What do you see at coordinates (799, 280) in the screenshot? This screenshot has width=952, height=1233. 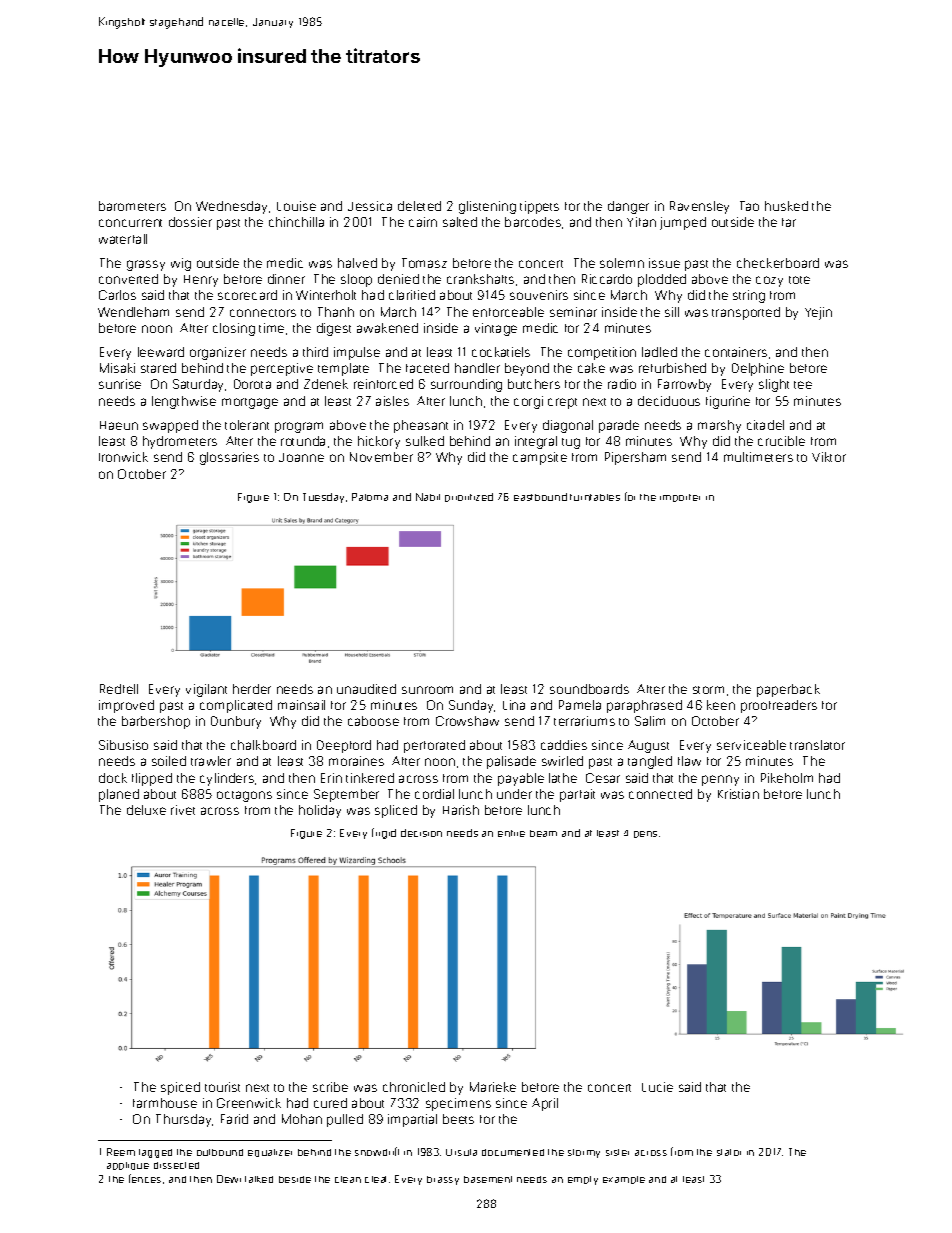 I see `tote` at bounding box center [799, 280].
